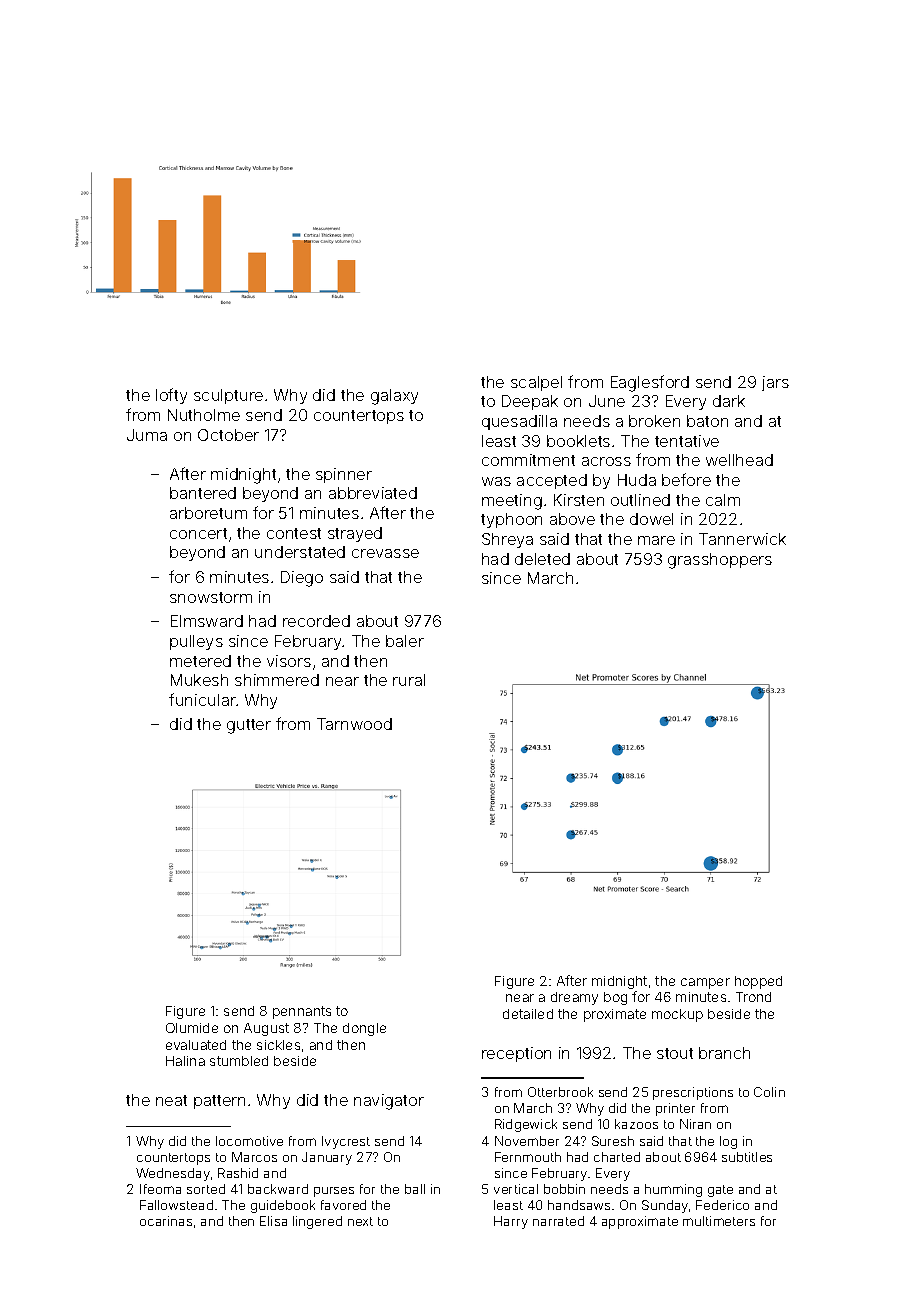  Describe the element at coordinates (758, 982) in the image. I see `hopped` at that location.
